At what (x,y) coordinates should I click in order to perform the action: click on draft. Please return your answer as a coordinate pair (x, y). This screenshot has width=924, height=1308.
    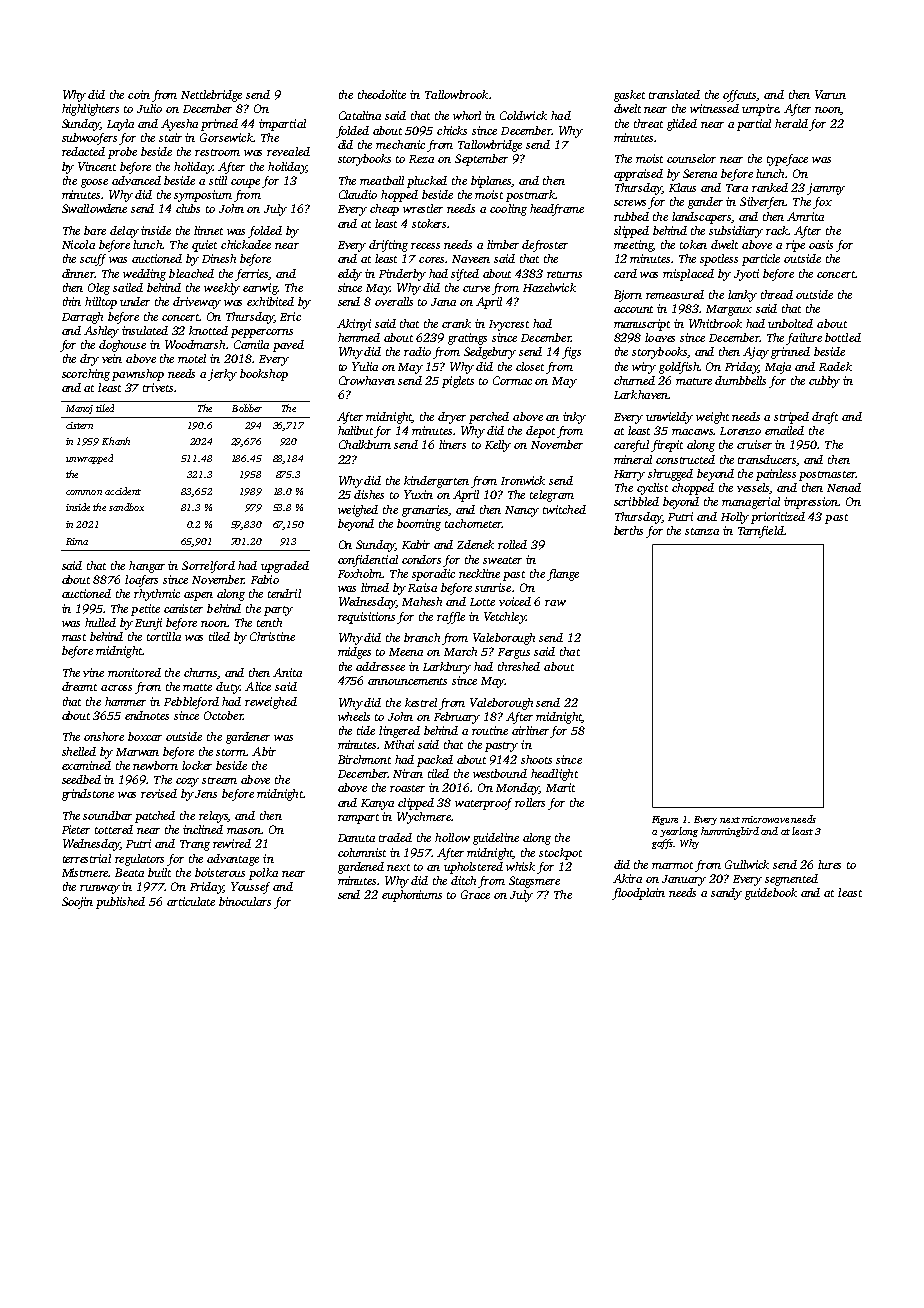
    Looking at the image, I should click on (825, 418).
